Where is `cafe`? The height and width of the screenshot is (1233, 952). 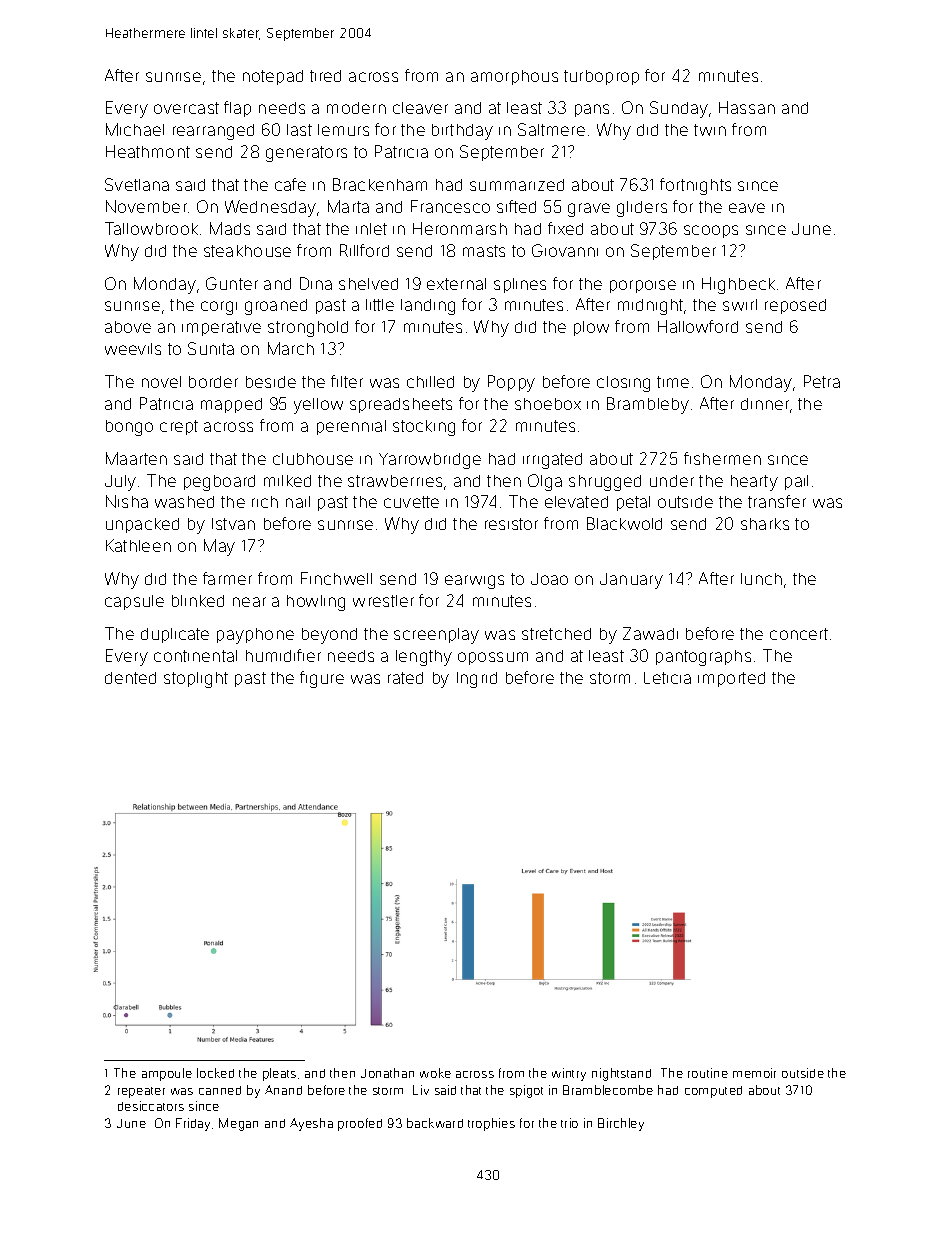
cafe is located at coordinates (290, 184).
